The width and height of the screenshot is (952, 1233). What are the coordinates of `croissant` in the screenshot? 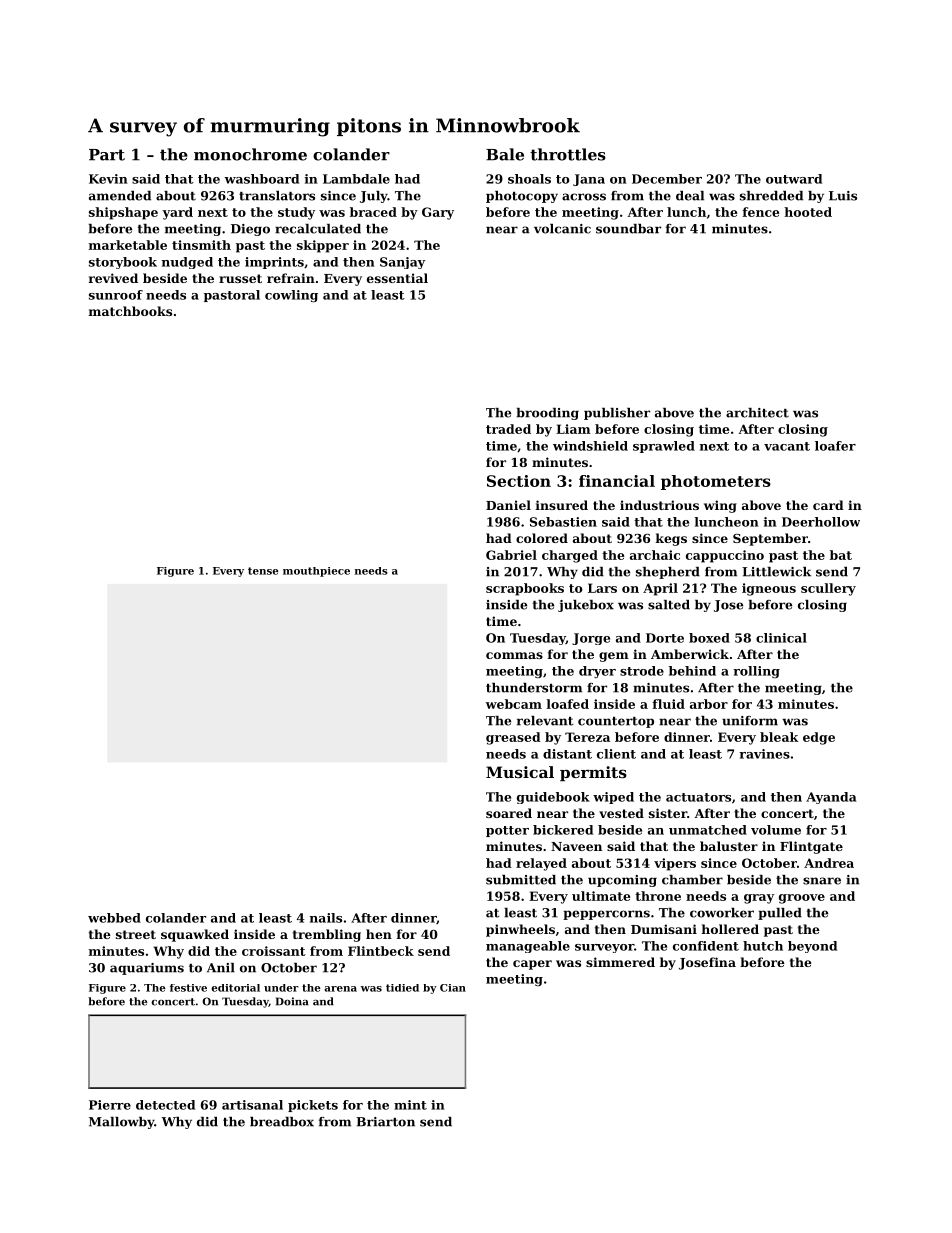 It's located at (274, 951).
